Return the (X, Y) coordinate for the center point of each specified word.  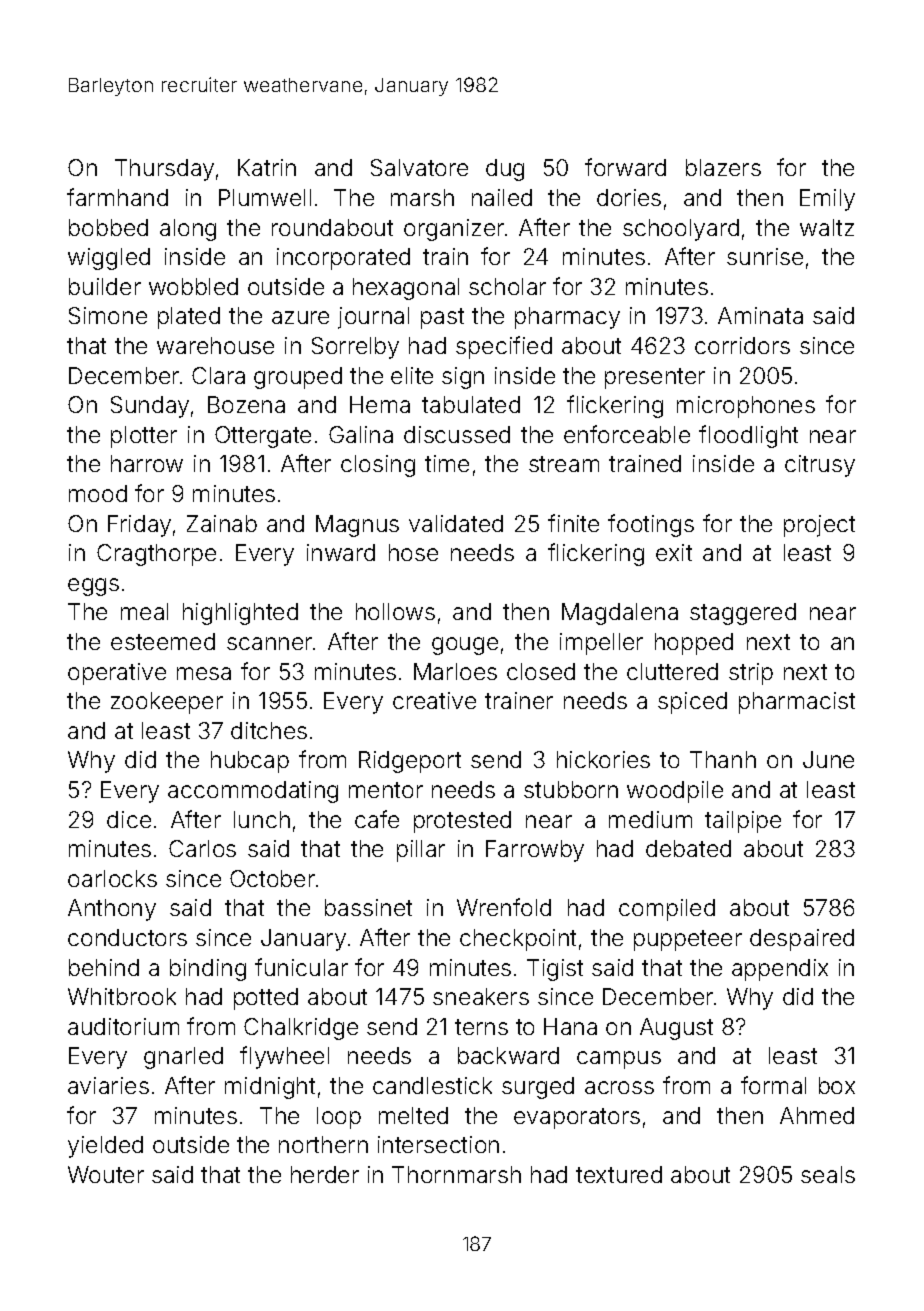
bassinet (368, 907)
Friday (139, 526)
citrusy (820, 466)
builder (105, 286)
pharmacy (567, 318)
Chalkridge (301, 1029)
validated (456, 523)
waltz (827, 227)
